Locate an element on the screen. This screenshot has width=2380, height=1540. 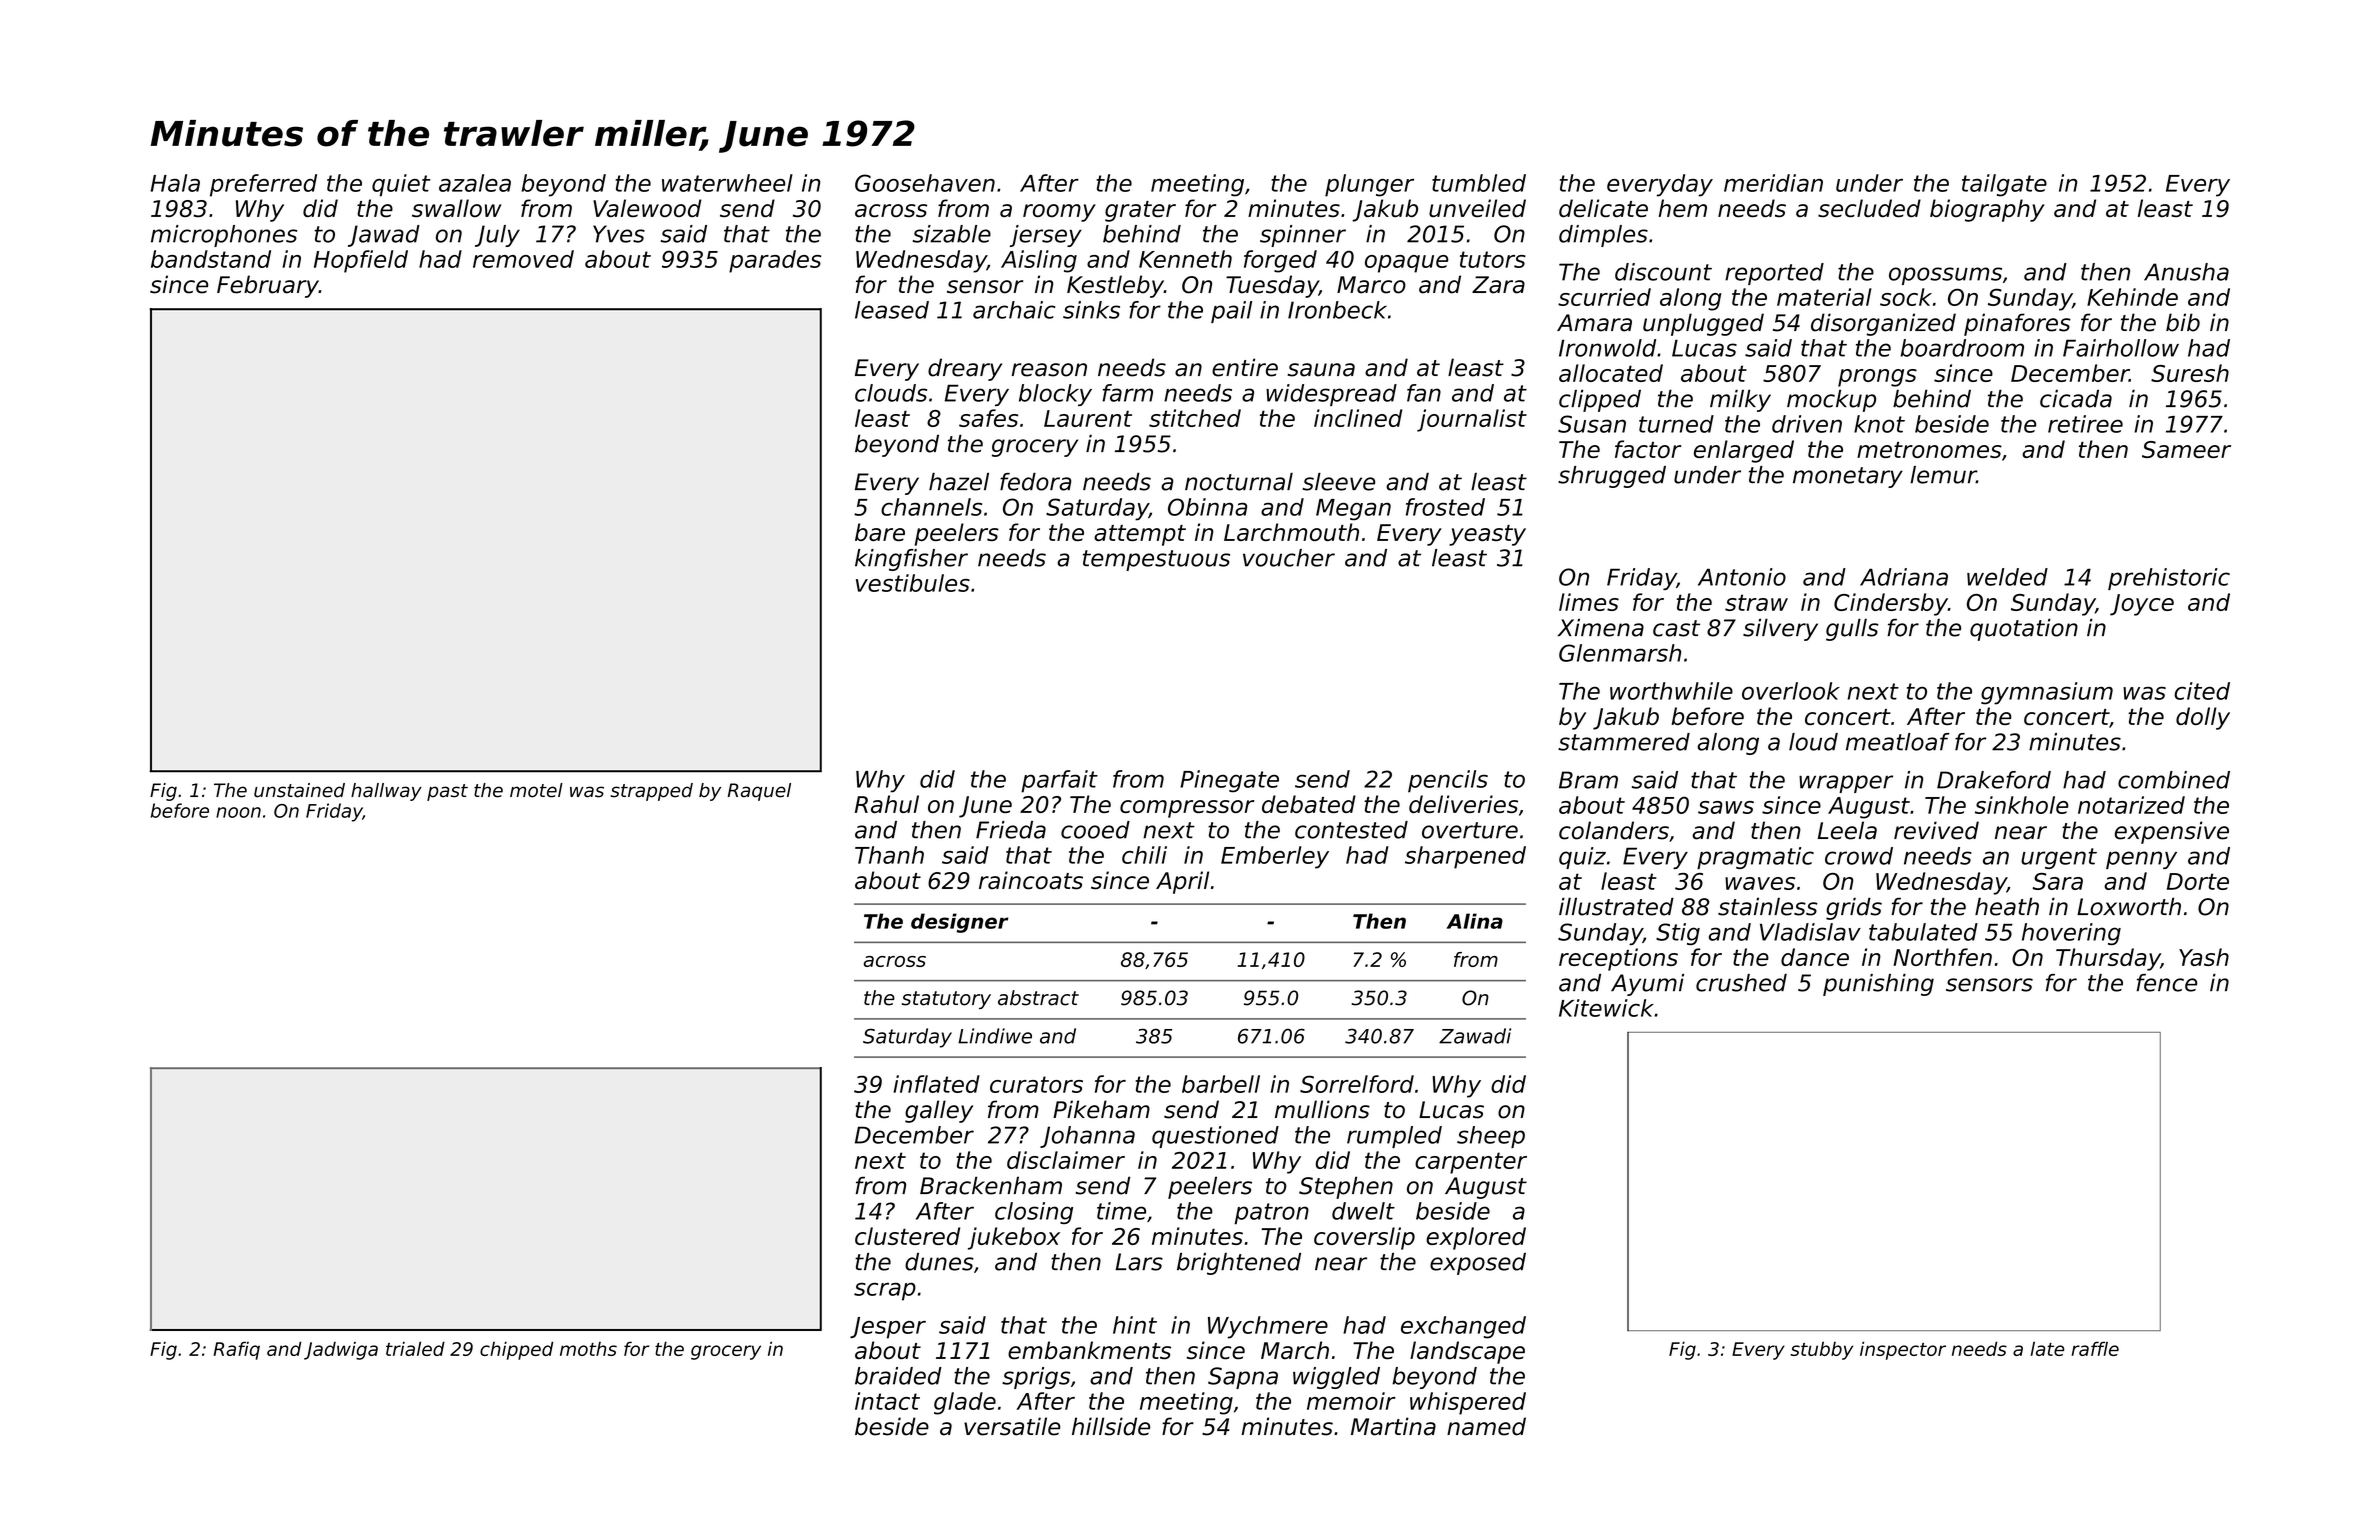
vestibules is located at coordinates (913, 583).
